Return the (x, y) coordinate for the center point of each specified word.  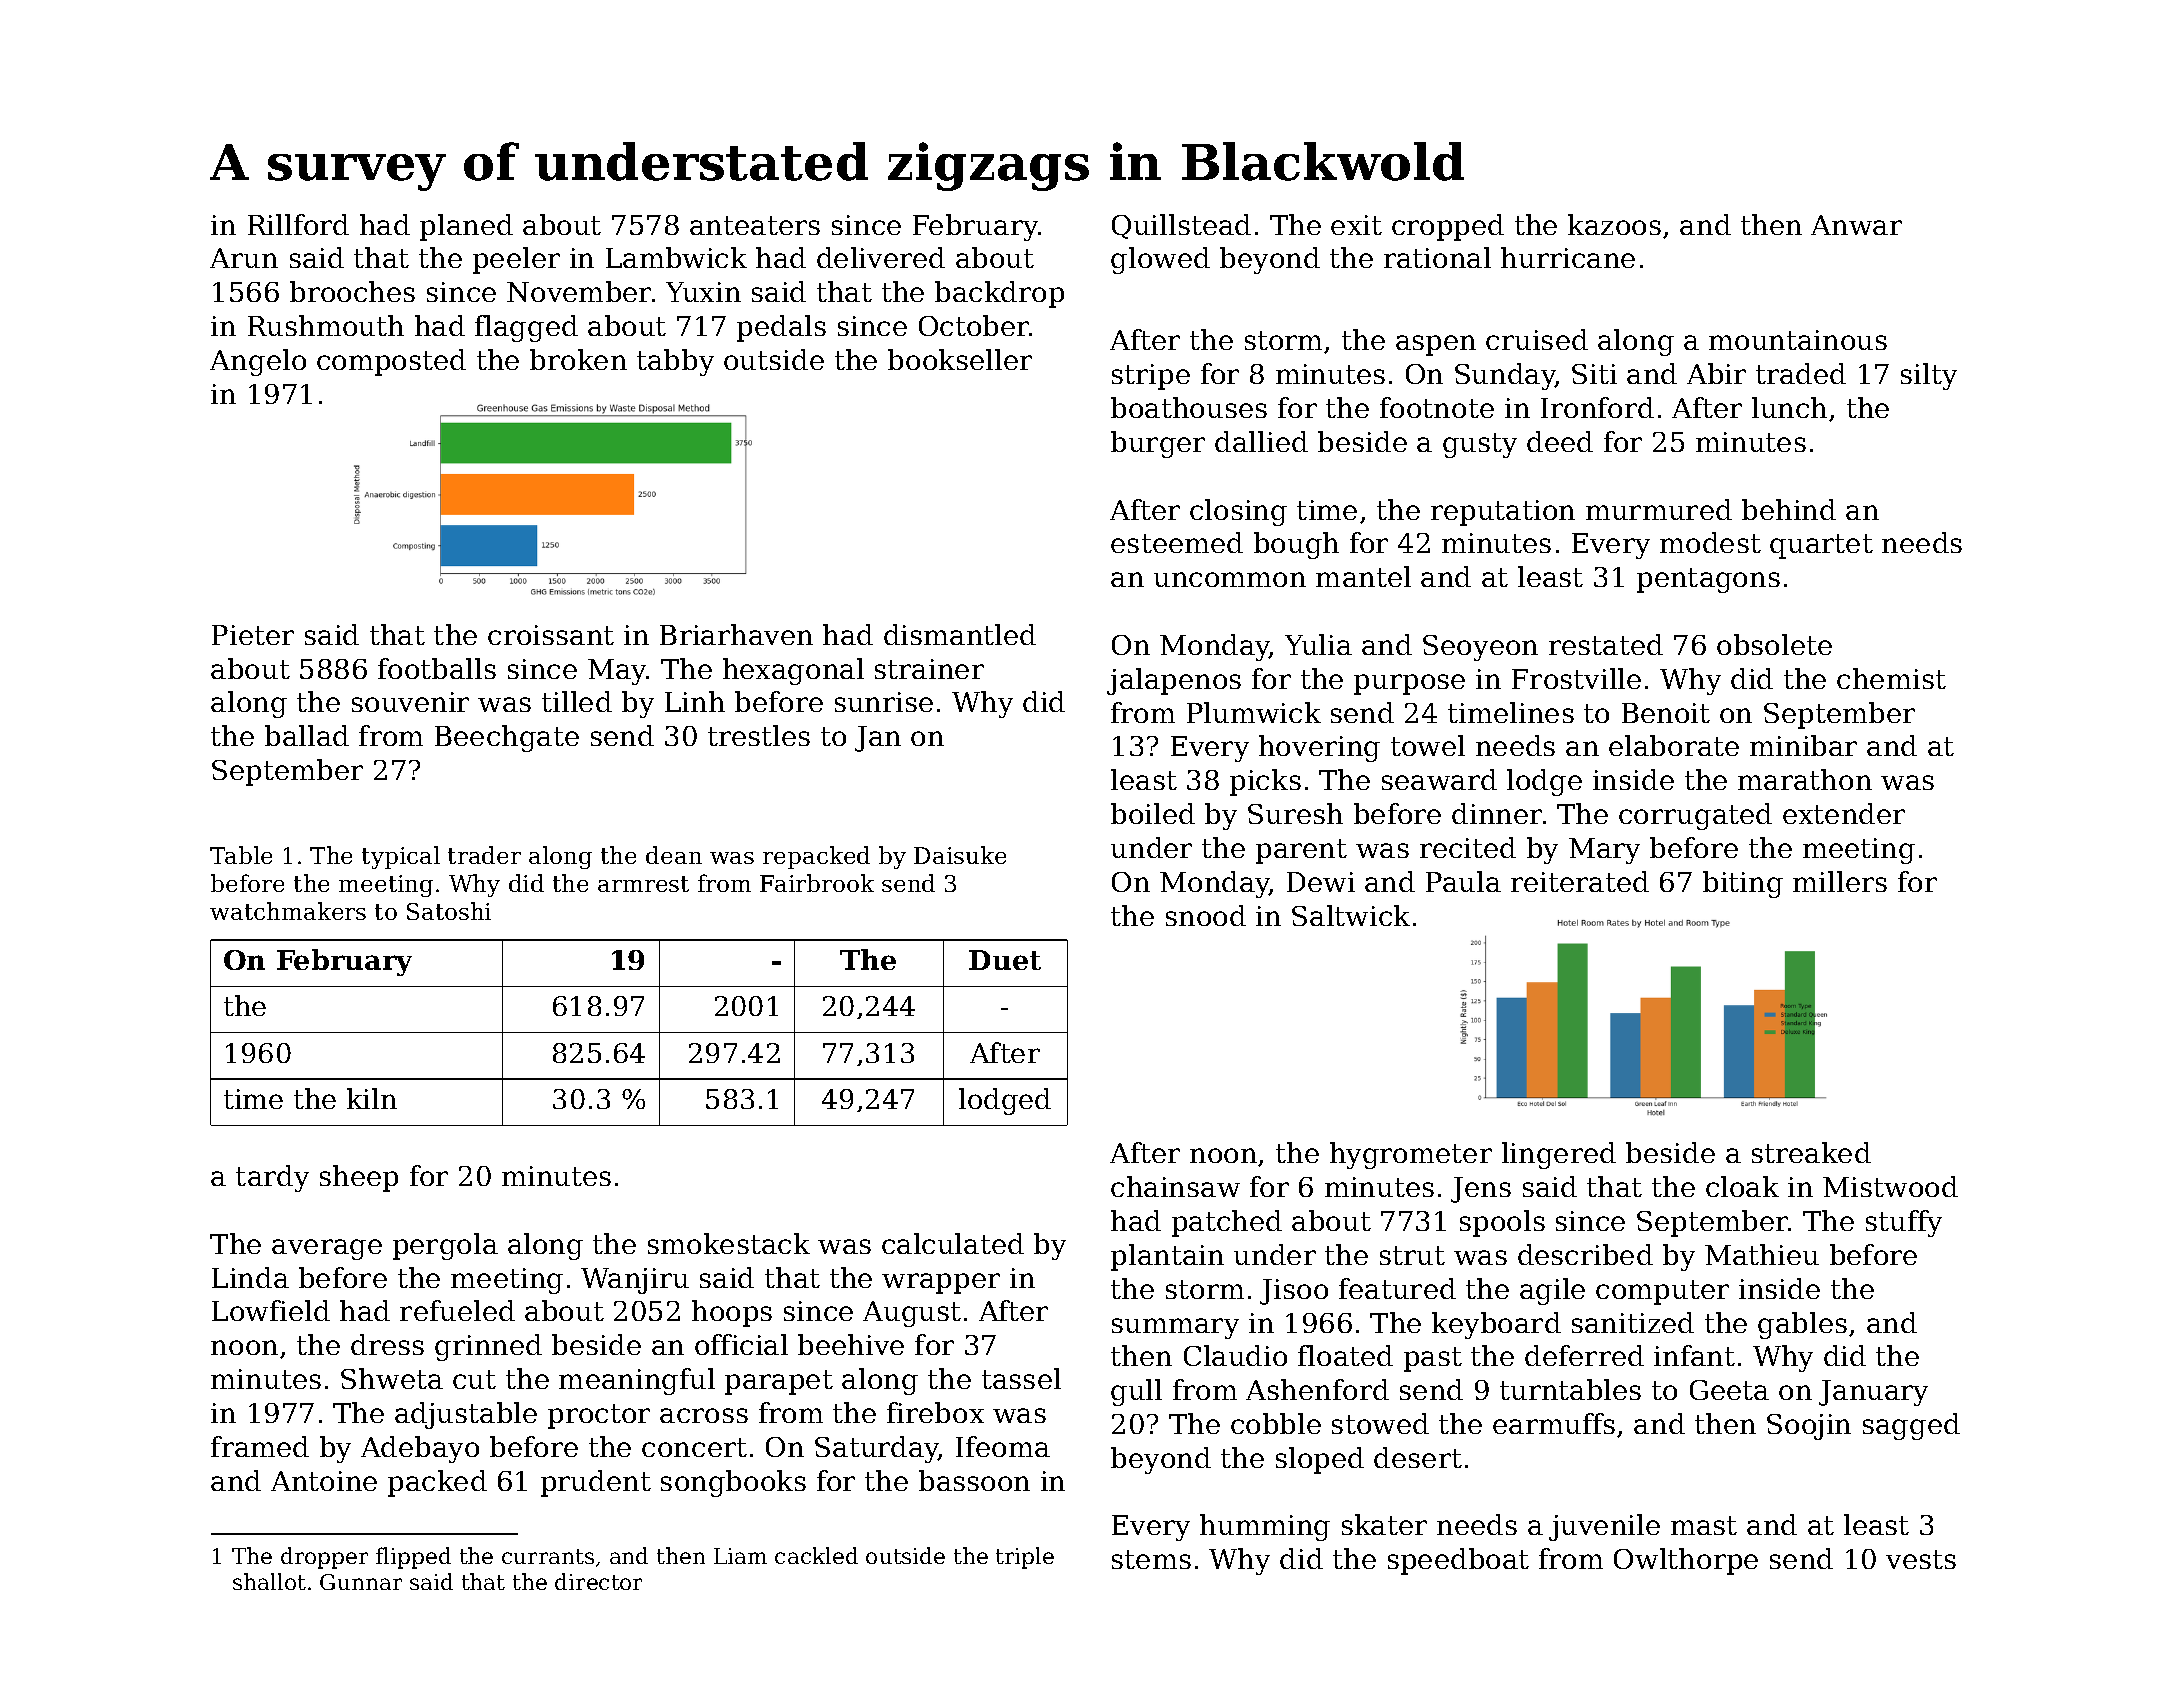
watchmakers (288, 911)
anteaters (755, 225)
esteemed (1177, 542)
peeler (516, 260)
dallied (1261, 441)
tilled (577, 701)
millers (1840, 881)
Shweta (392, 1378)
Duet (1005, 960)
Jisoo (1294, 1292)
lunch (1789, 407)
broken (578, 359)
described (1585, 1254)
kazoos (1614, 224)
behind (1789, 509)
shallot (269, 1581)
